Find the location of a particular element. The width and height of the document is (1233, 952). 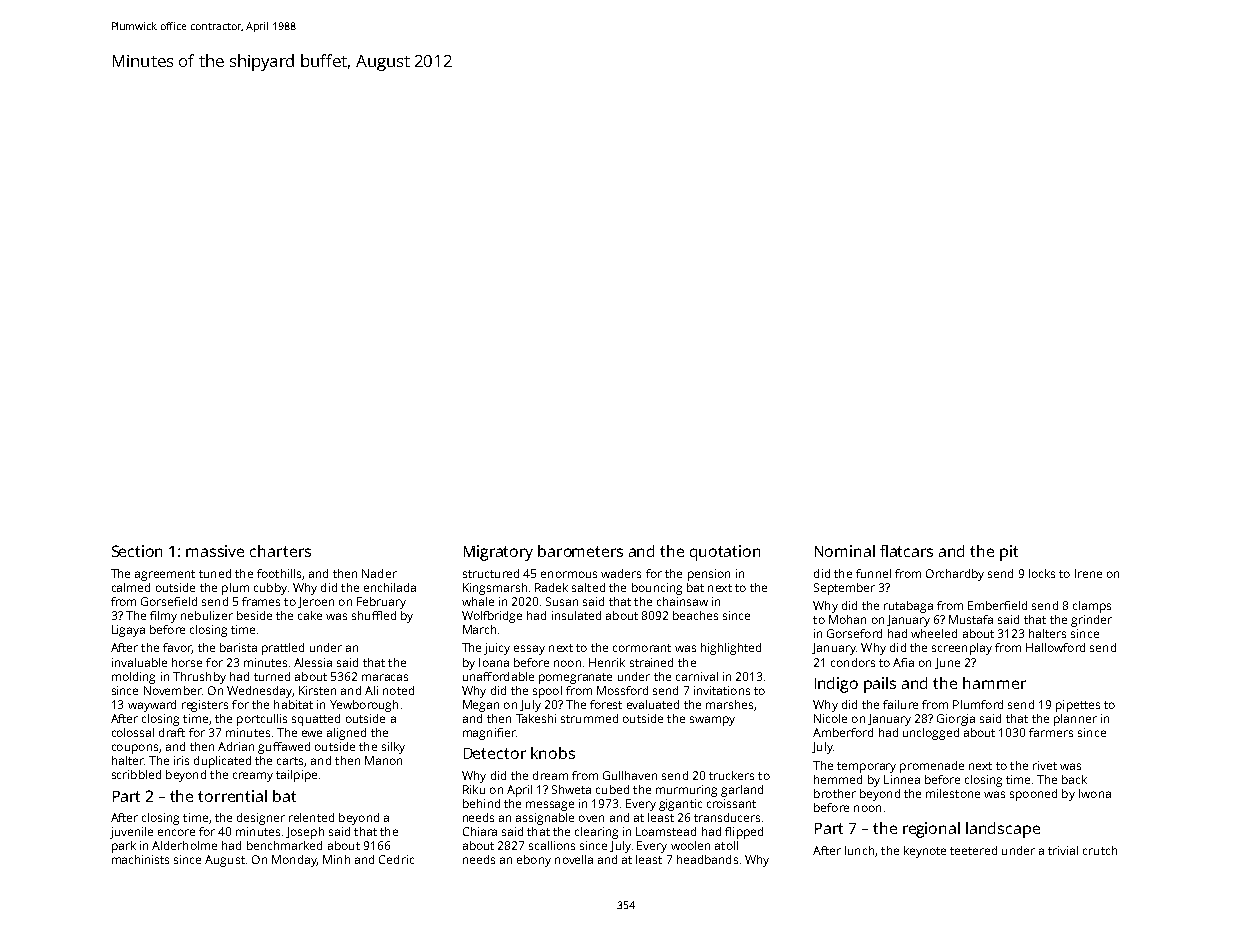

truckers is located at coordinates (731, 775).
